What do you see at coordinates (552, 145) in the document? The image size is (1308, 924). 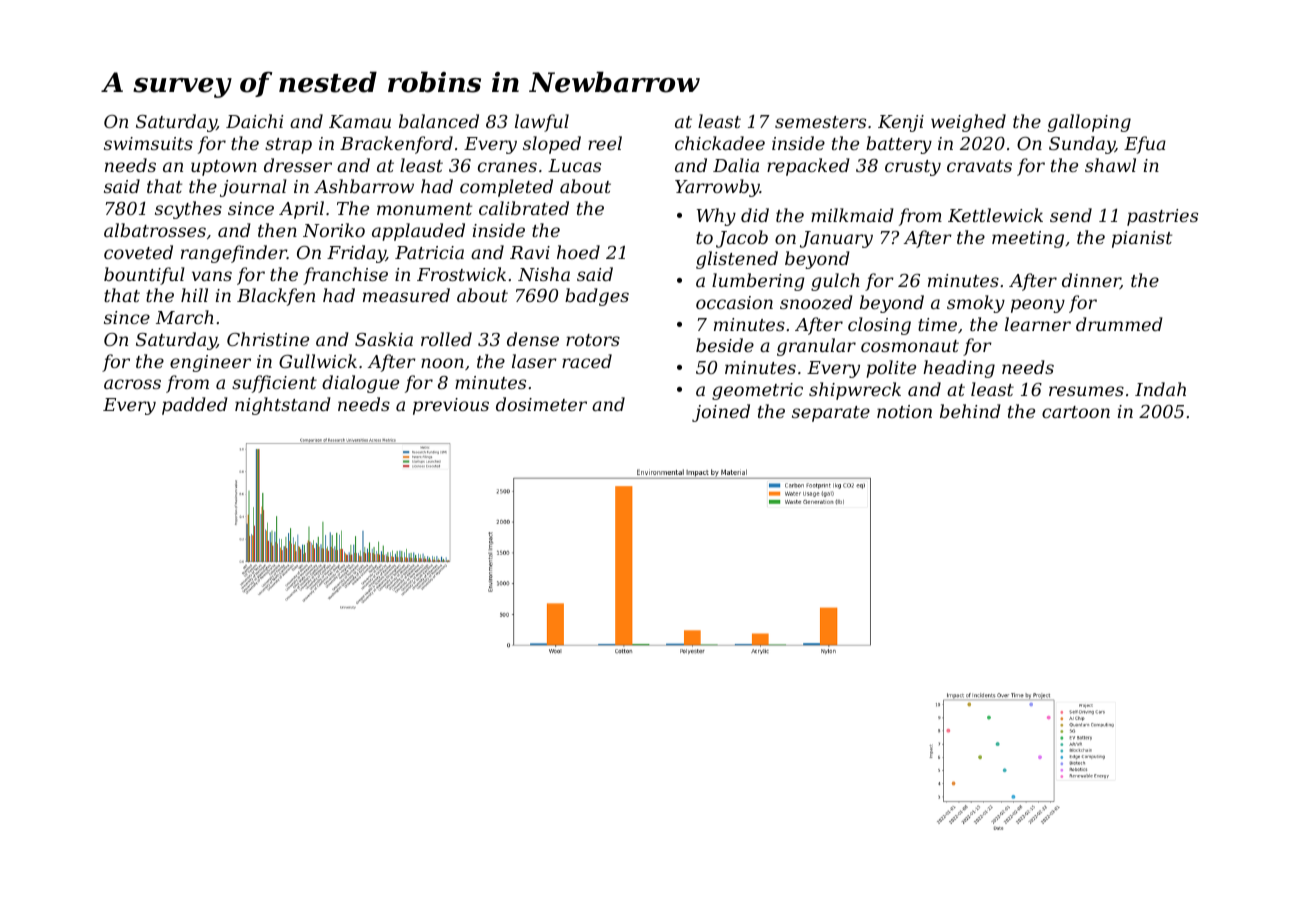 I see `sloped` at bounding box center [552, 145].
